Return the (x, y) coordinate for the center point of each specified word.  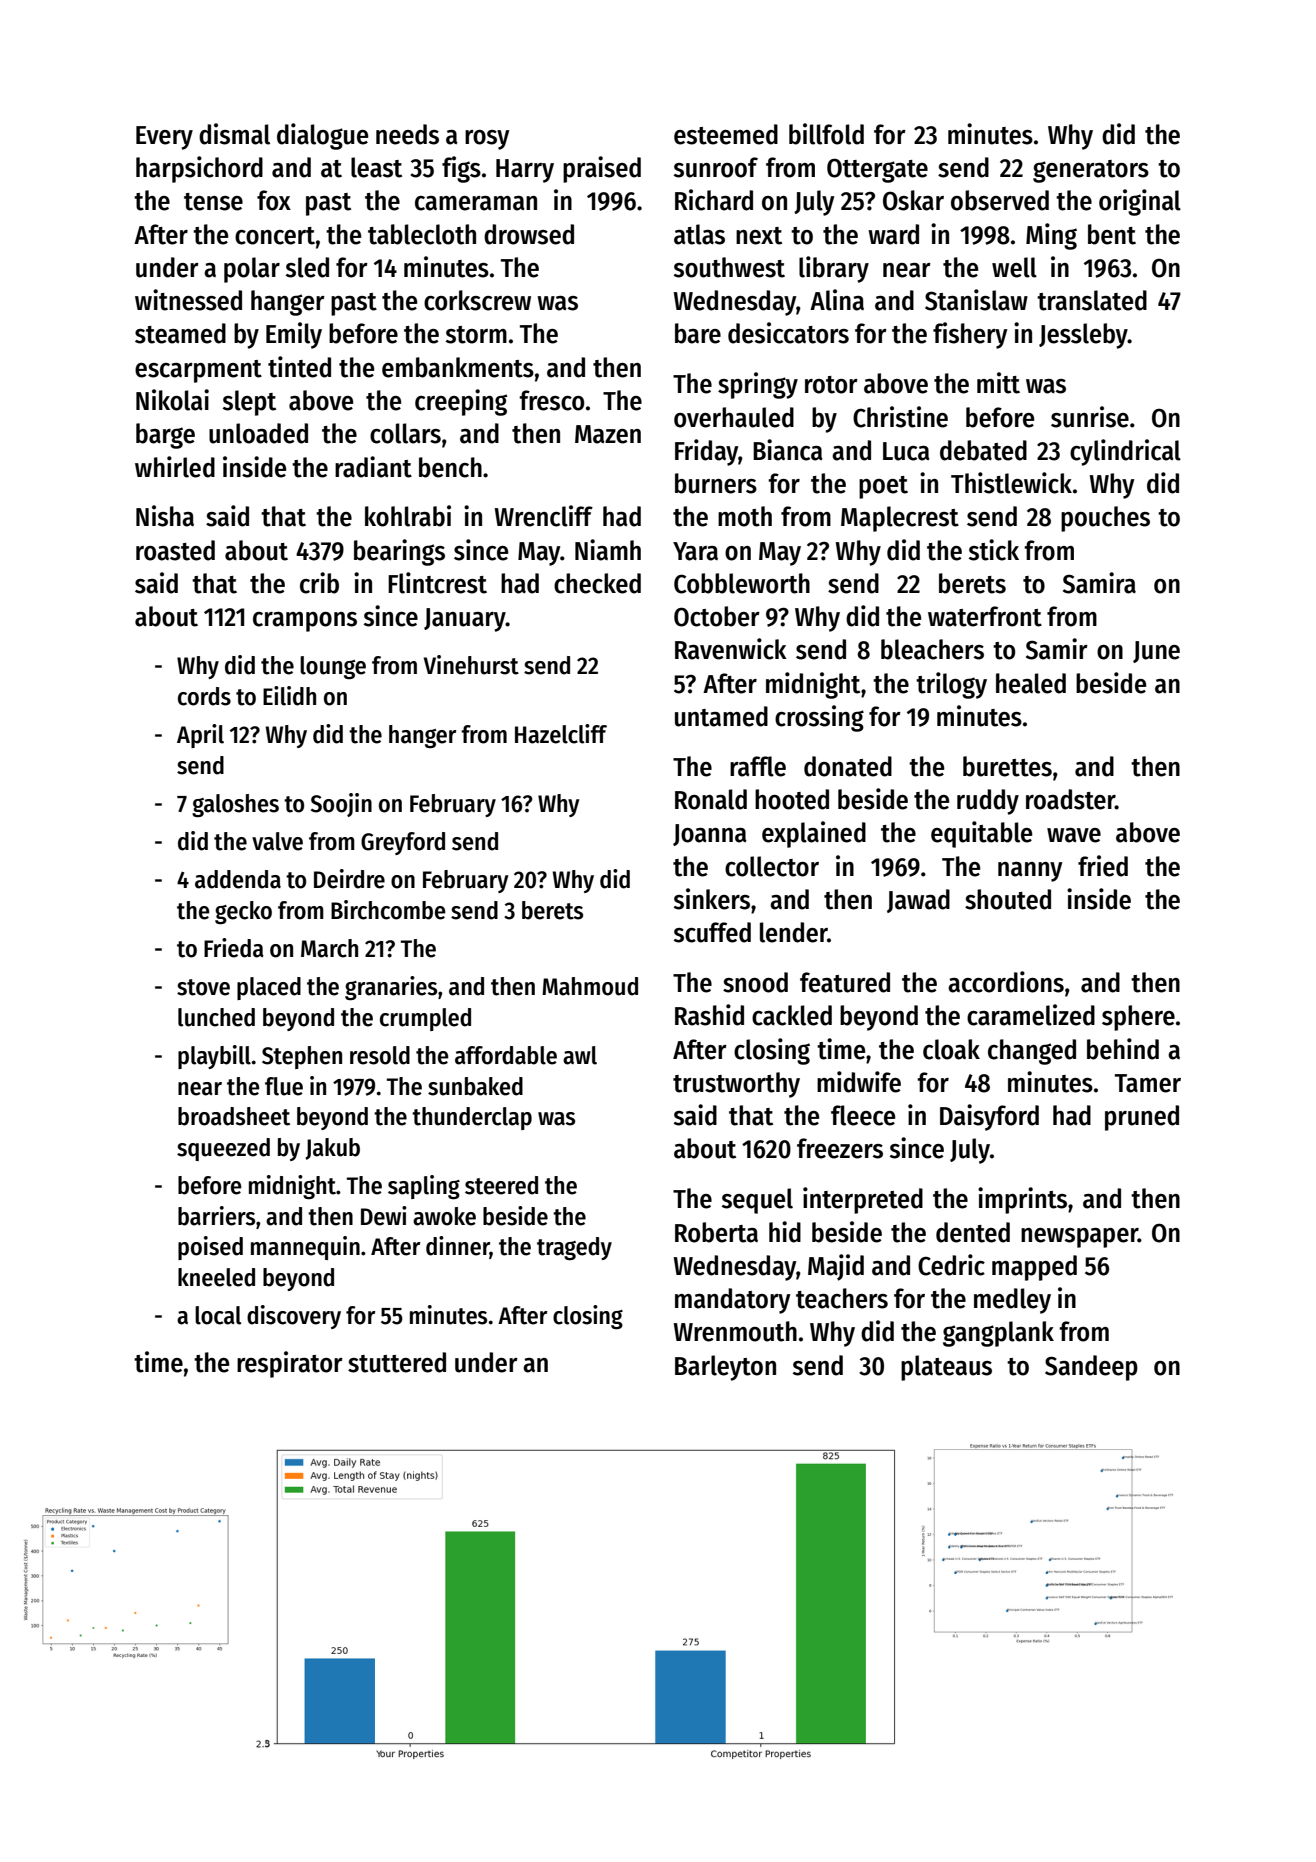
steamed (180, 333)
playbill (214, 1057)
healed (1031, 683)
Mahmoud (590, 986)
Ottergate (877, 170)
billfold (826, 134)
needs (407, 134)
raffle (758, 766)
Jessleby (1083, 336)
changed (1032, 1052)
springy (758, 385)
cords (204, 696)
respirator (290, 1364)
